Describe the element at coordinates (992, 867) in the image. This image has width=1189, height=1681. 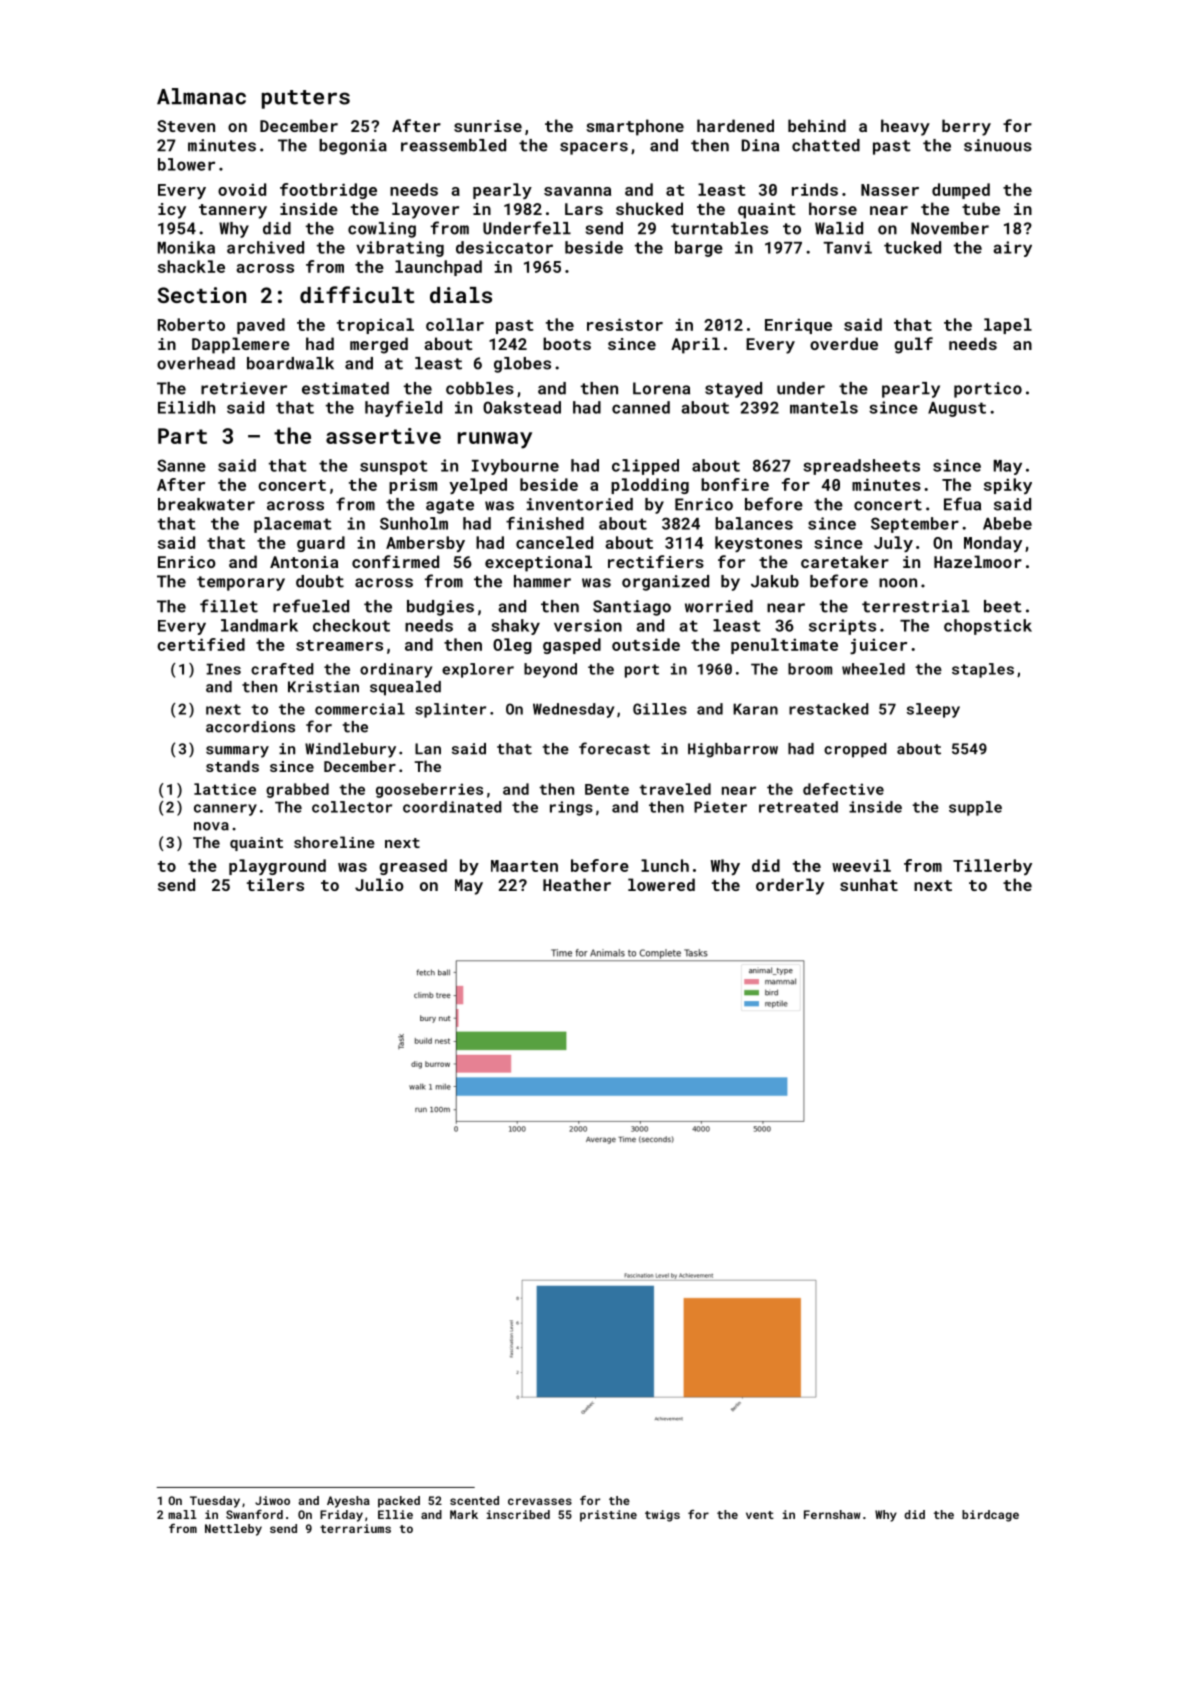
I see `Tillerby` at that location.
